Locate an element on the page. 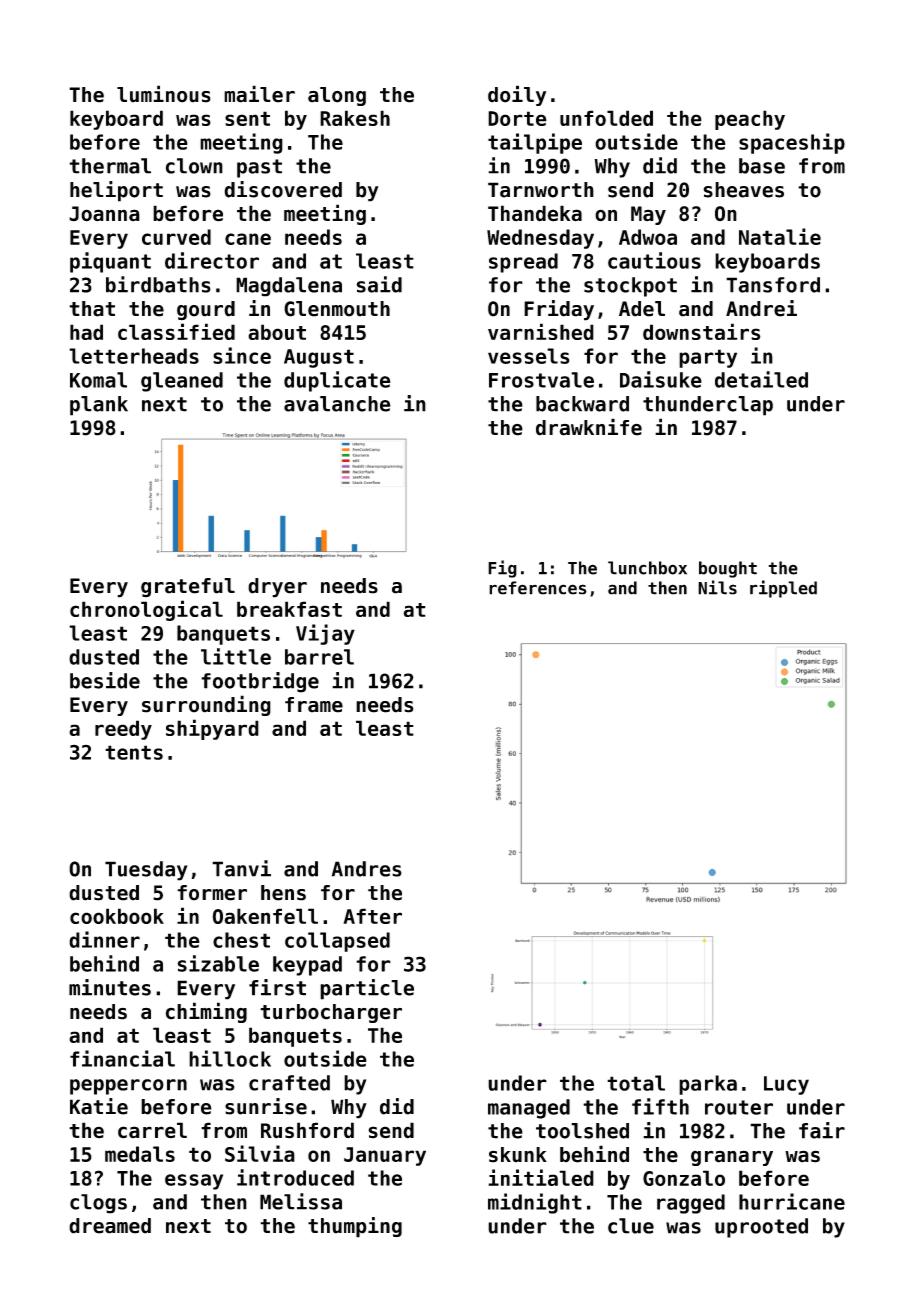 This page has height=1311, width=924. drawknife is located at coordinates (589, 427).
